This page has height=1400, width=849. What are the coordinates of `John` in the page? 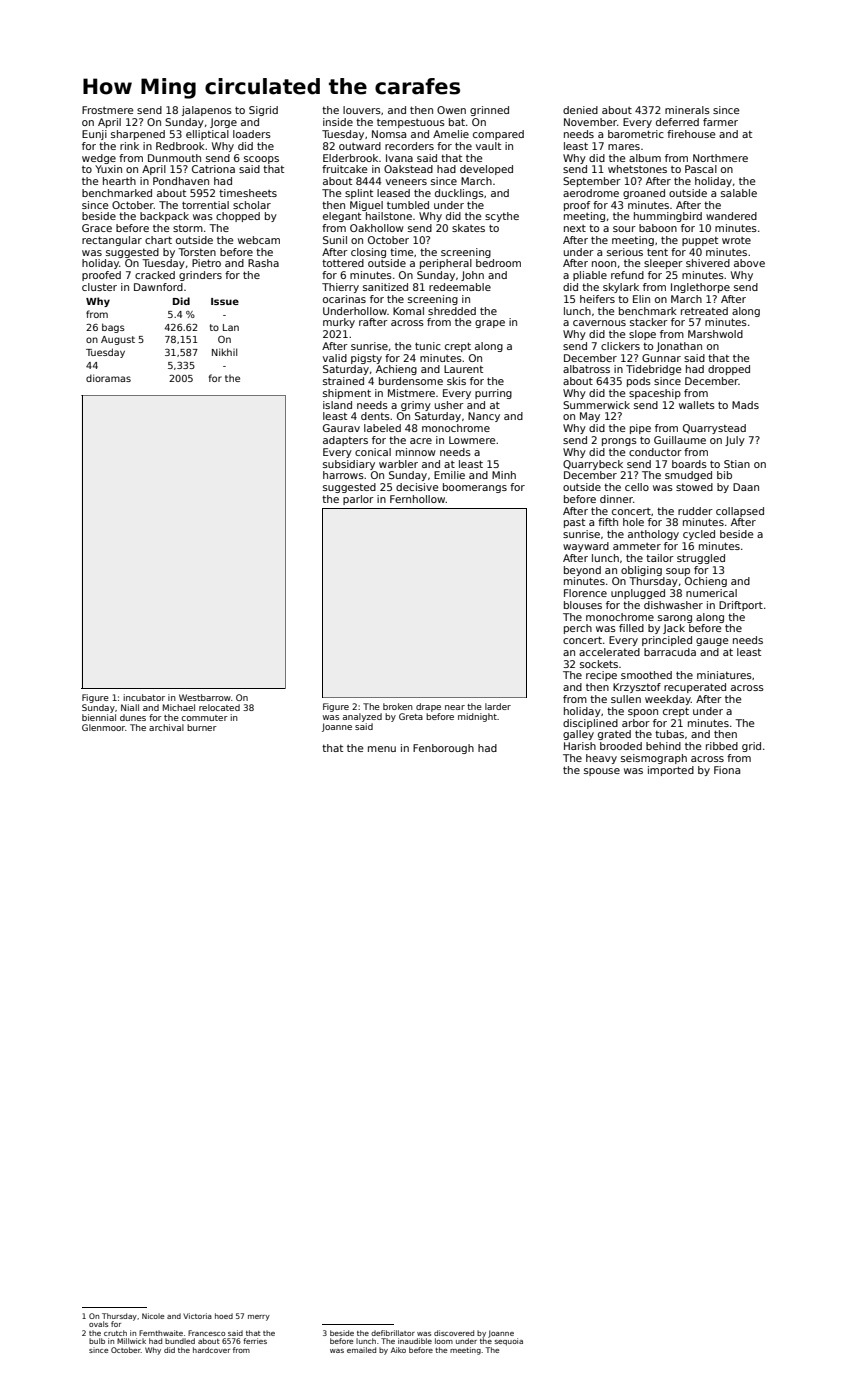 It's located at (472, 276).
